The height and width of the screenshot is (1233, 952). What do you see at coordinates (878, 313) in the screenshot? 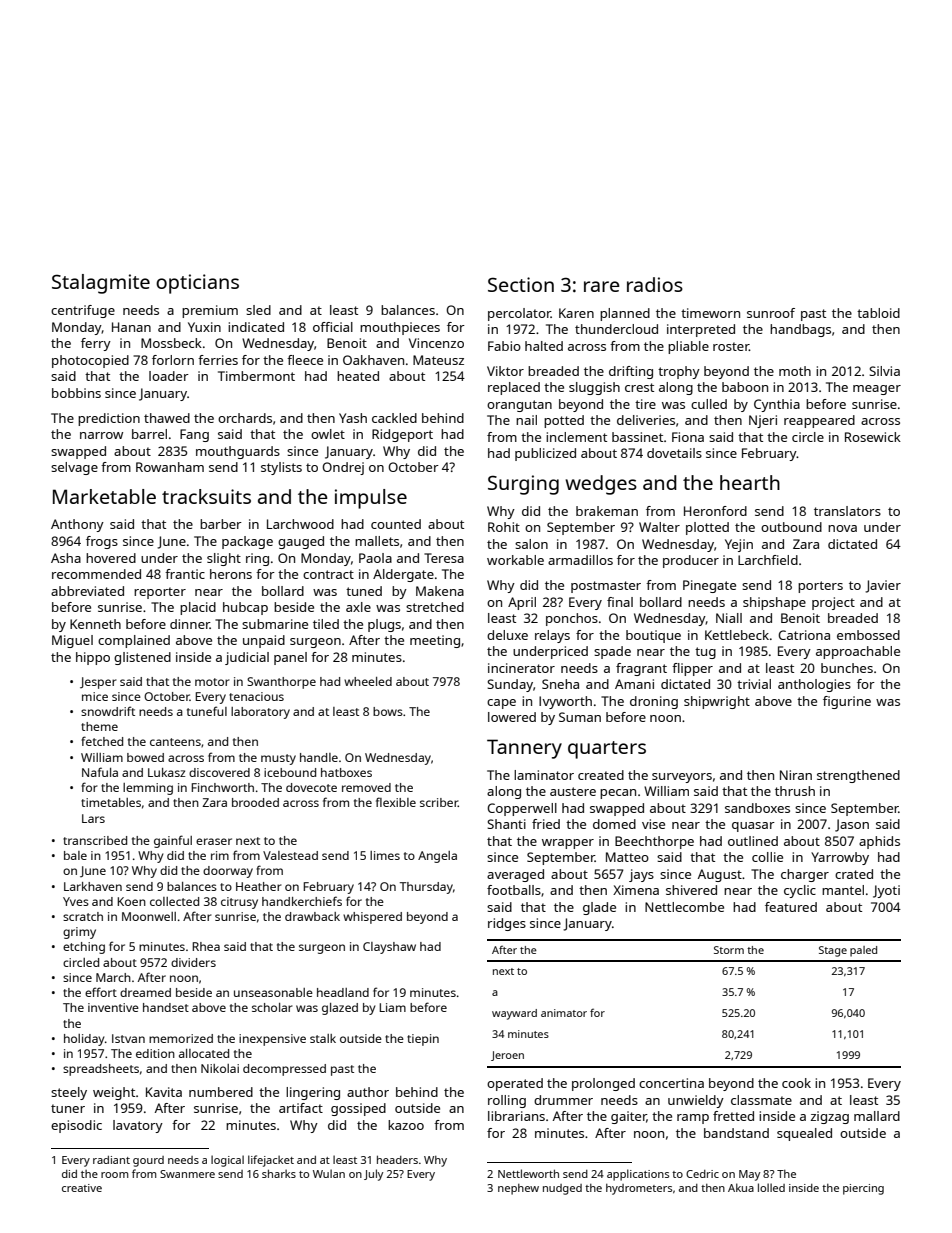
I see `tabloid` at bounding box center [878, 313].
